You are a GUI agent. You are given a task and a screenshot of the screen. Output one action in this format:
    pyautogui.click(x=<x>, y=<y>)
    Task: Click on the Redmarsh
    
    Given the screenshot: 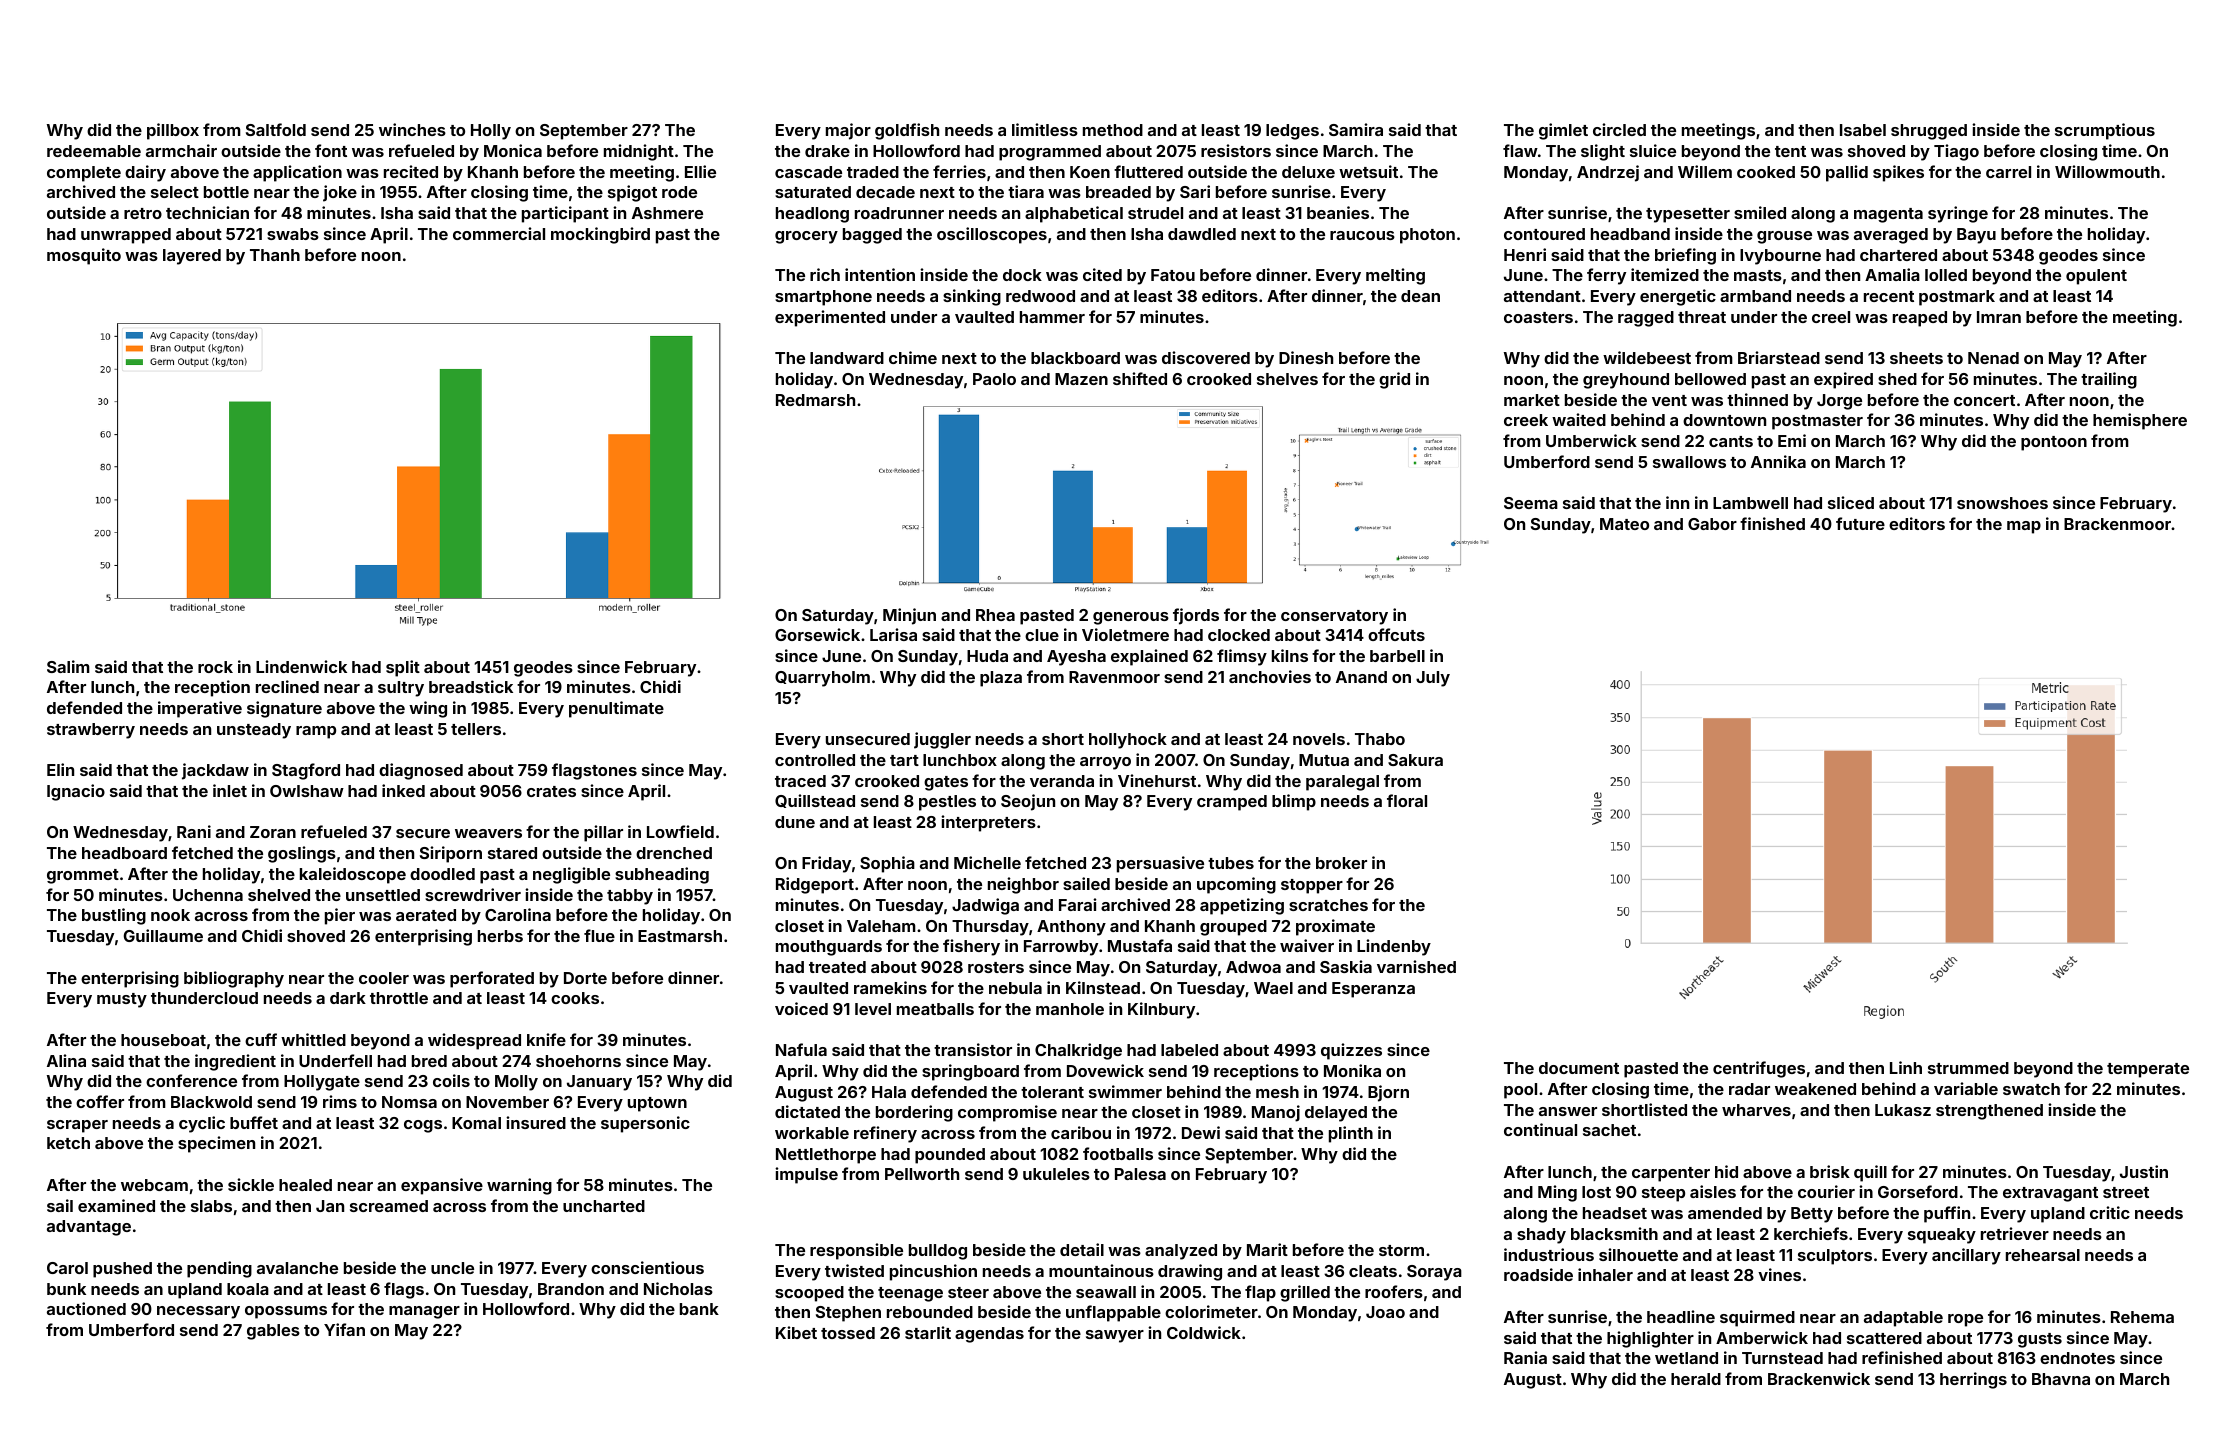 What is the action you would take?
    pyautogui.click(x=815, y=400)
